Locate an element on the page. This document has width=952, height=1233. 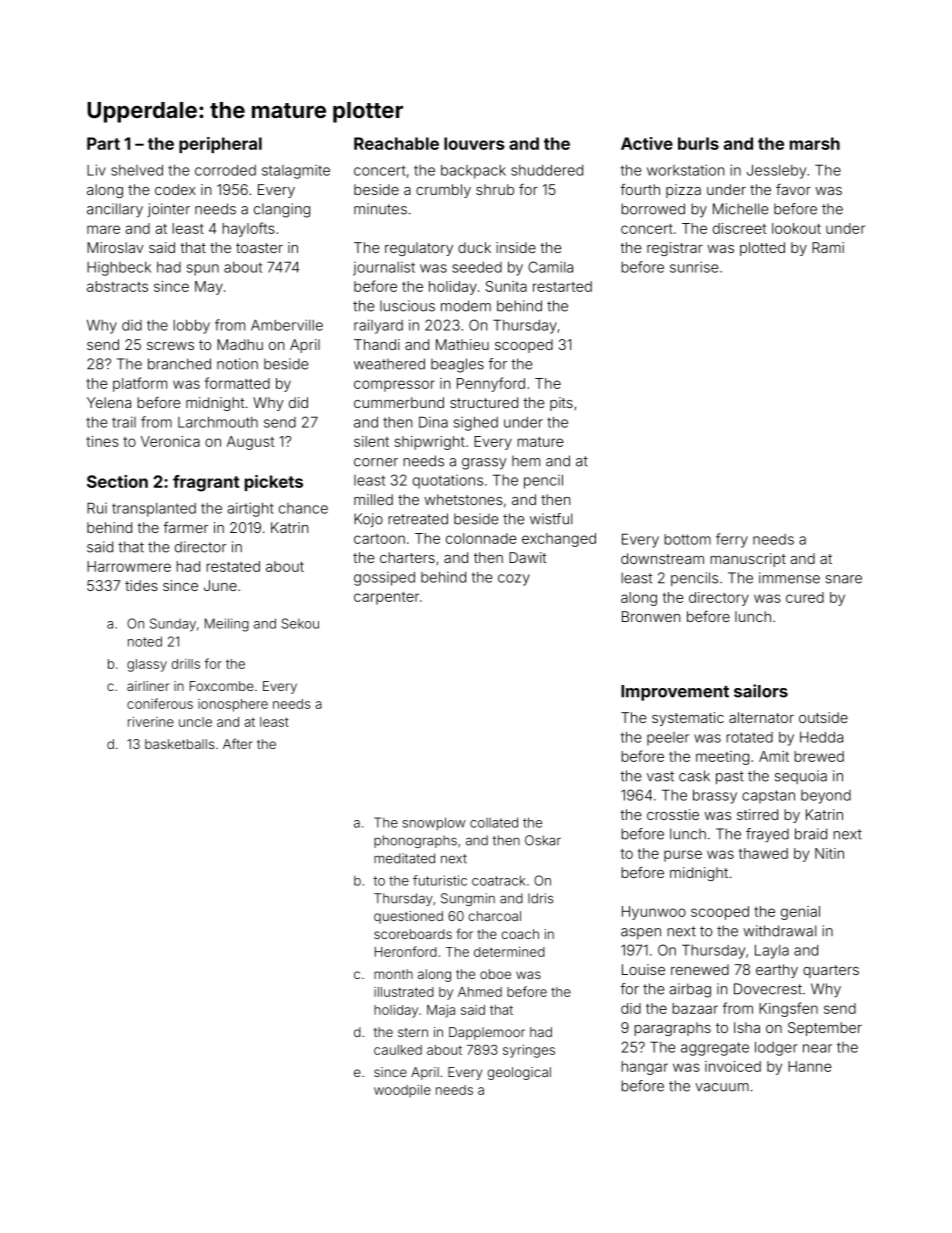
screws is located at coordinates (170, 346).
